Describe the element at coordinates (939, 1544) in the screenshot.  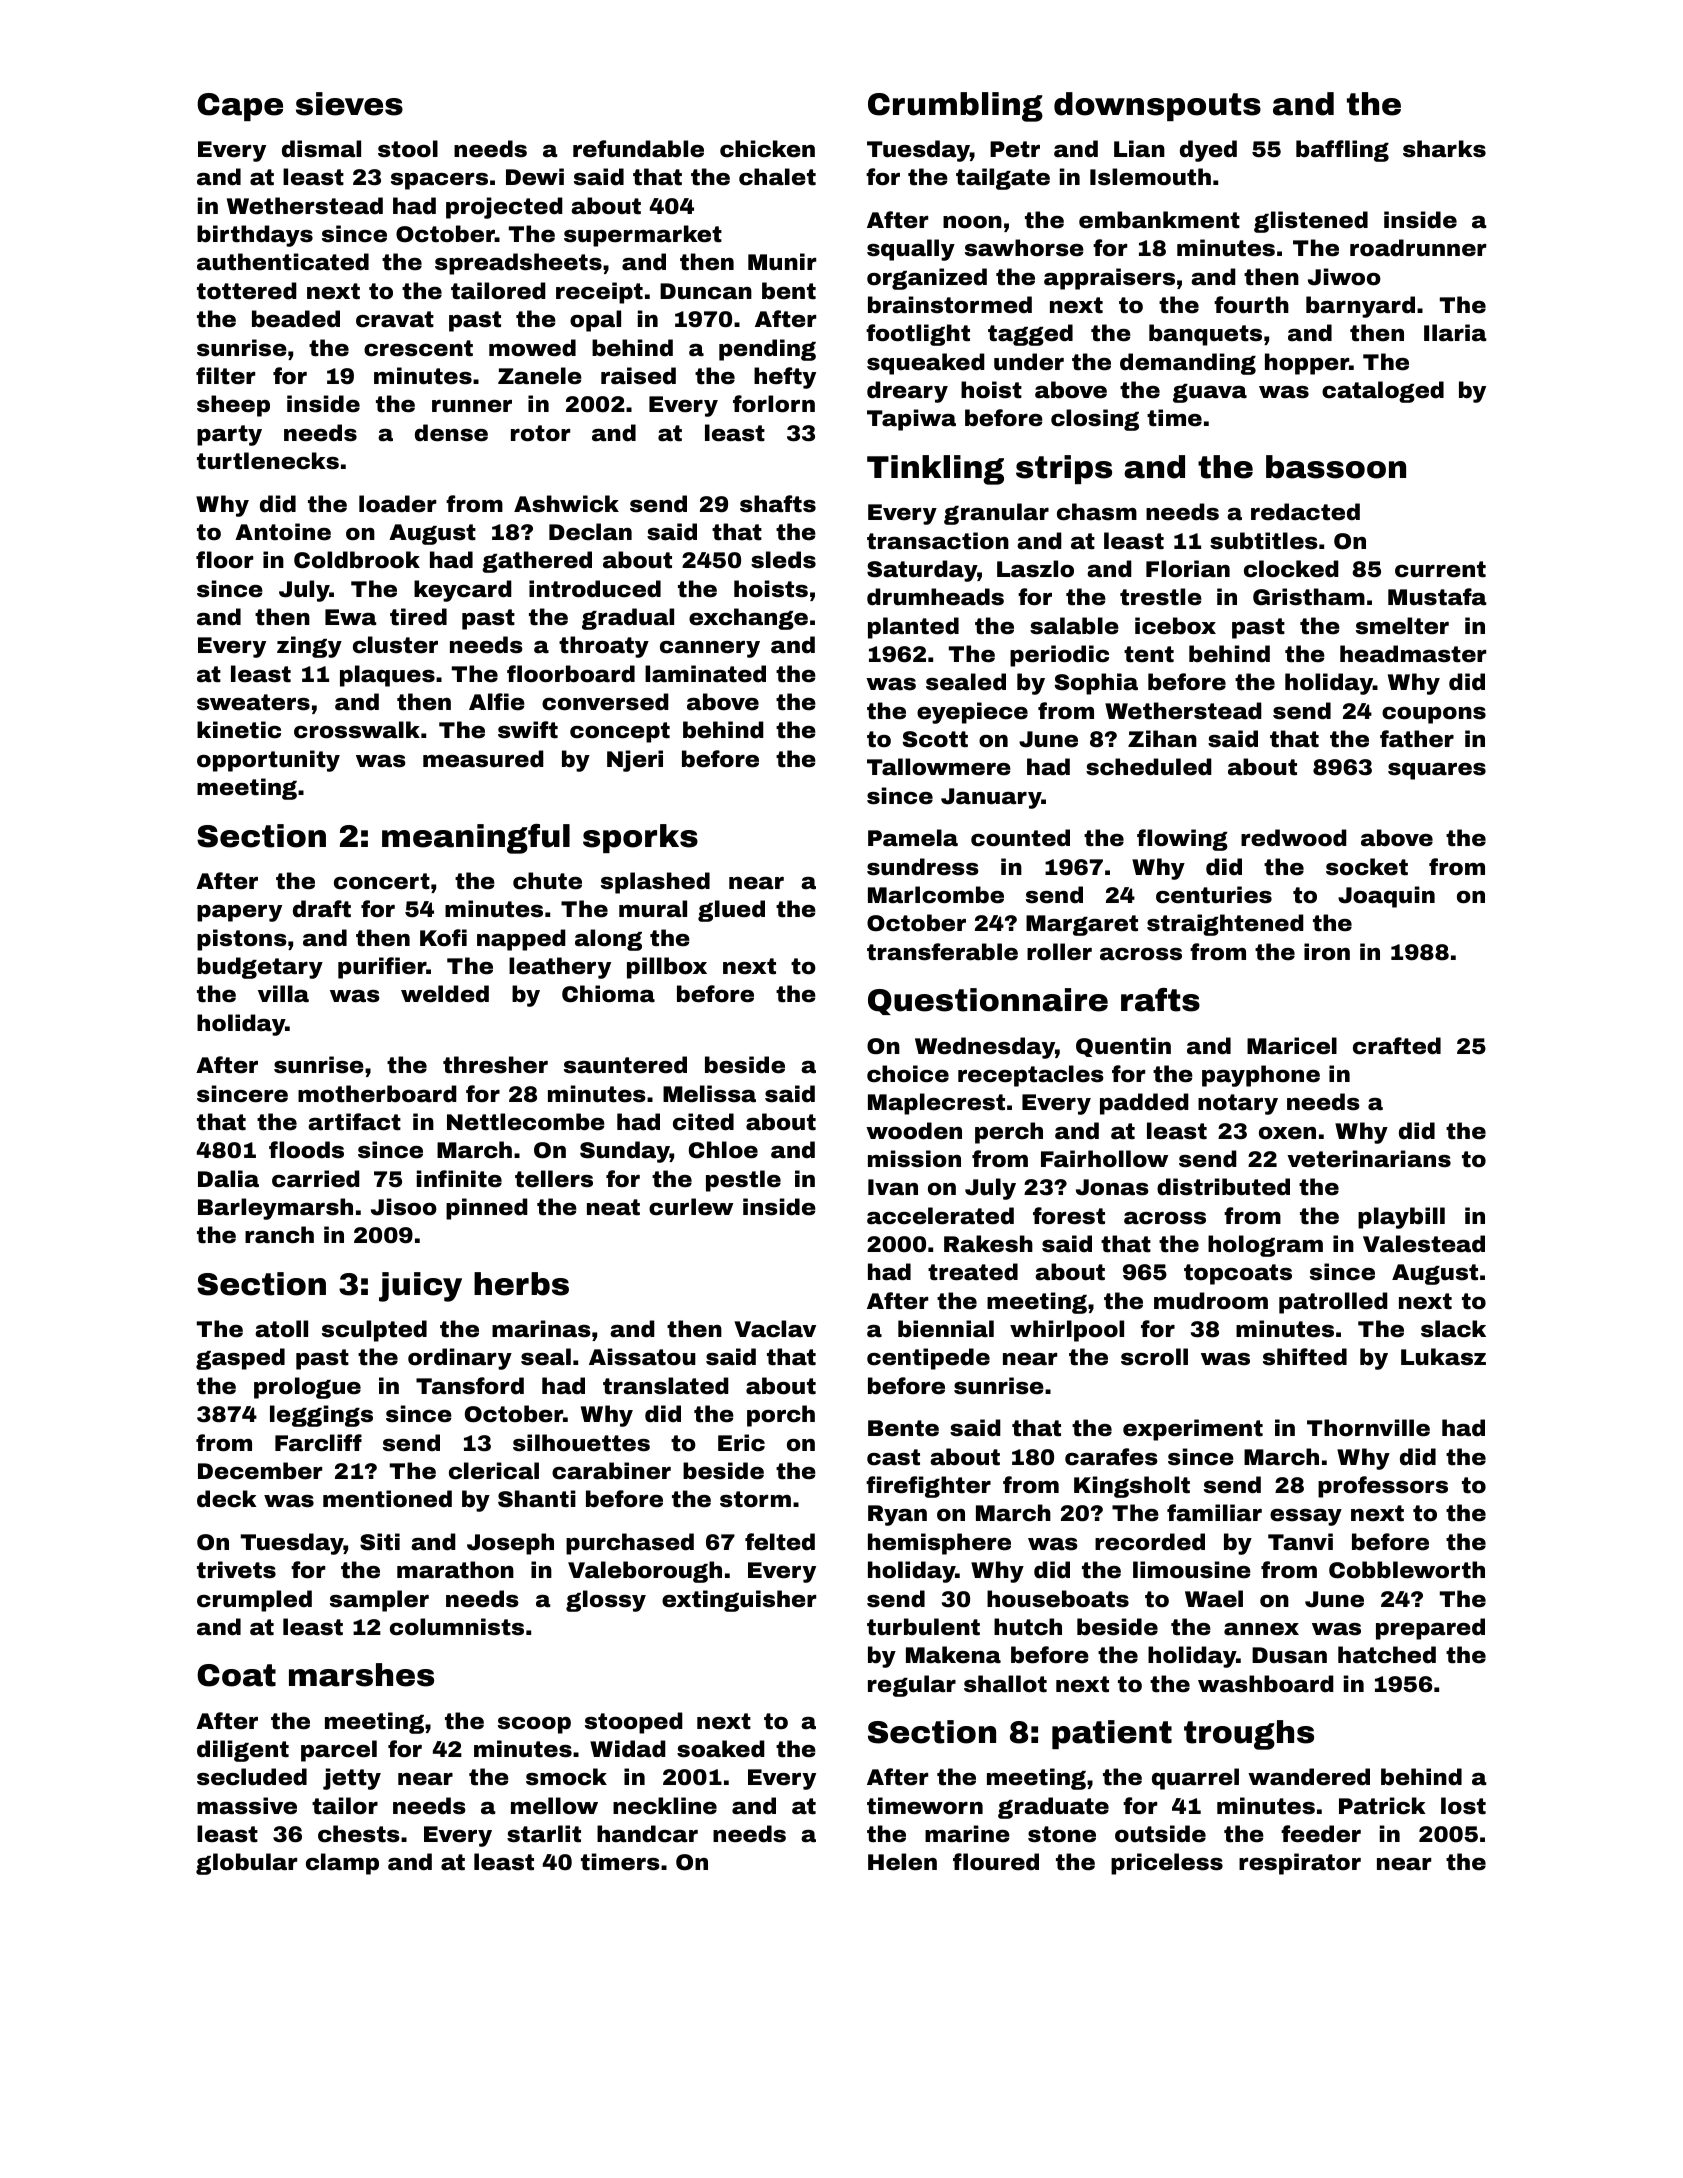
I see `hemisphere` at that location.
